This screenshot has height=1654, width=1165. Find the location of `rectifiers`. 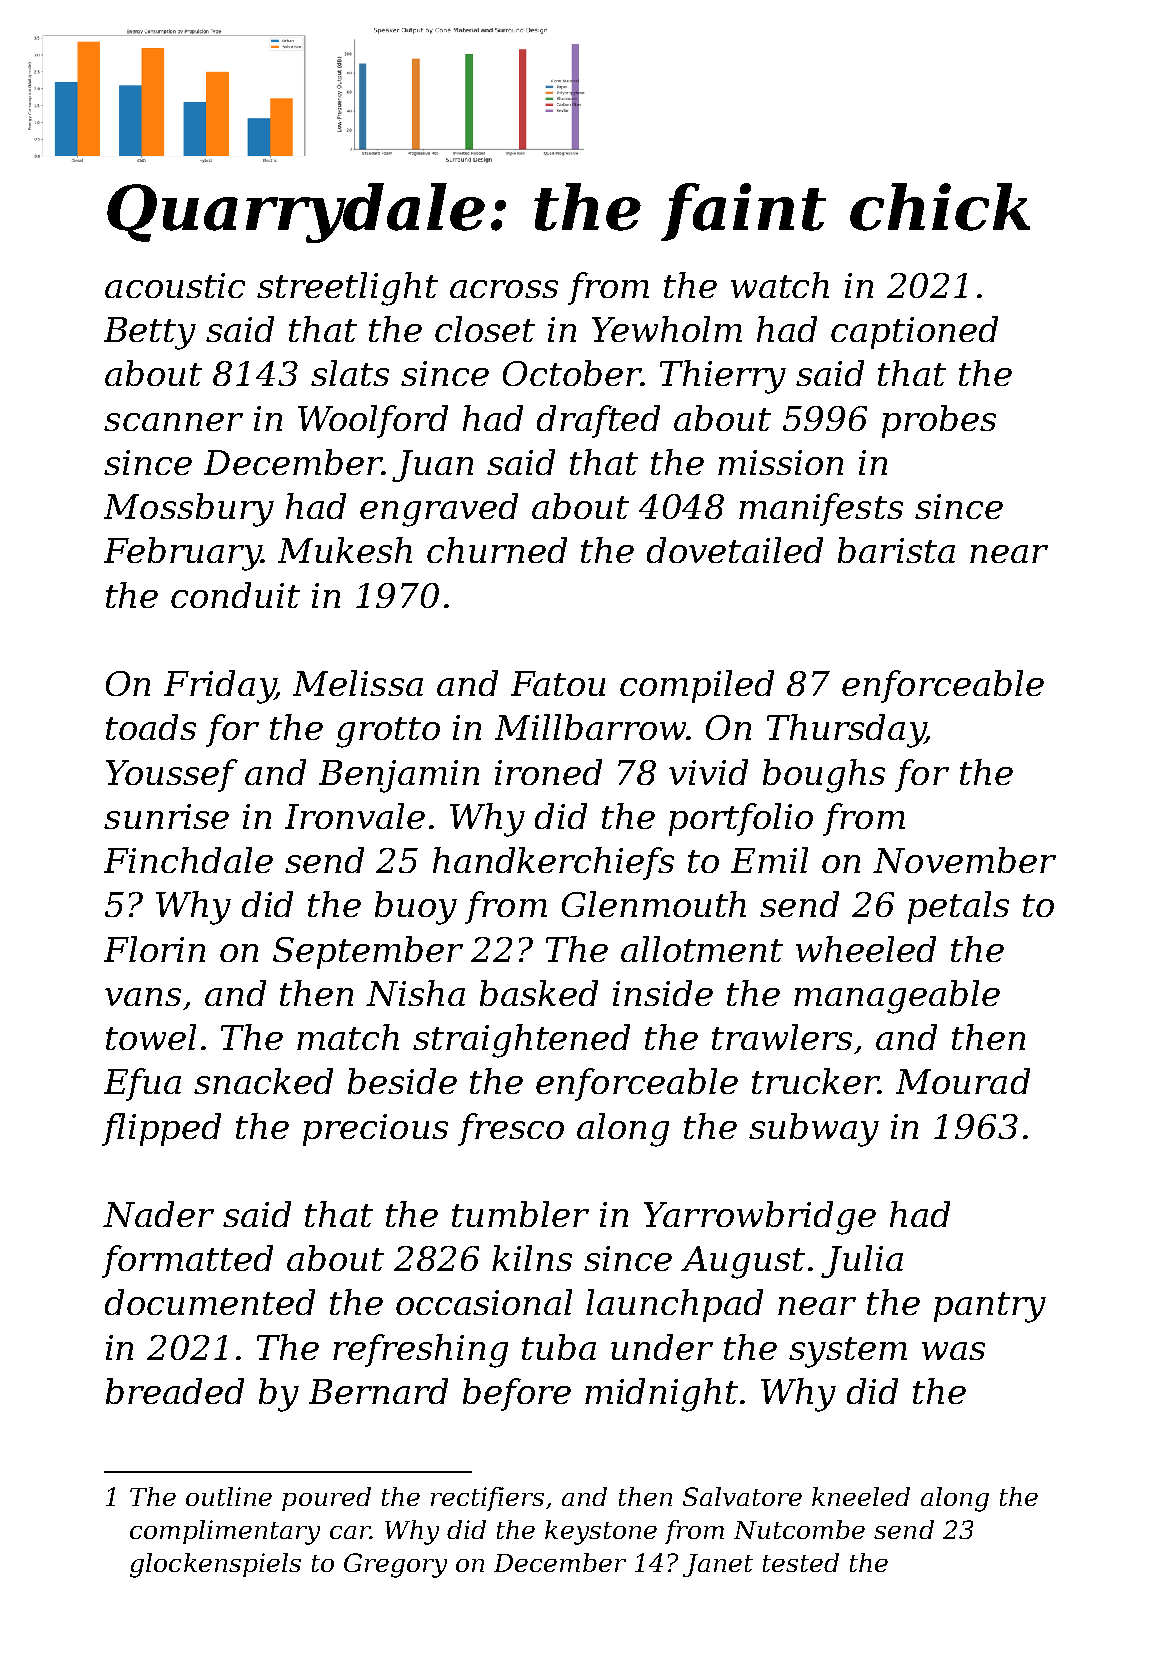

rectifiers is located at coordinates (487, 1499).
